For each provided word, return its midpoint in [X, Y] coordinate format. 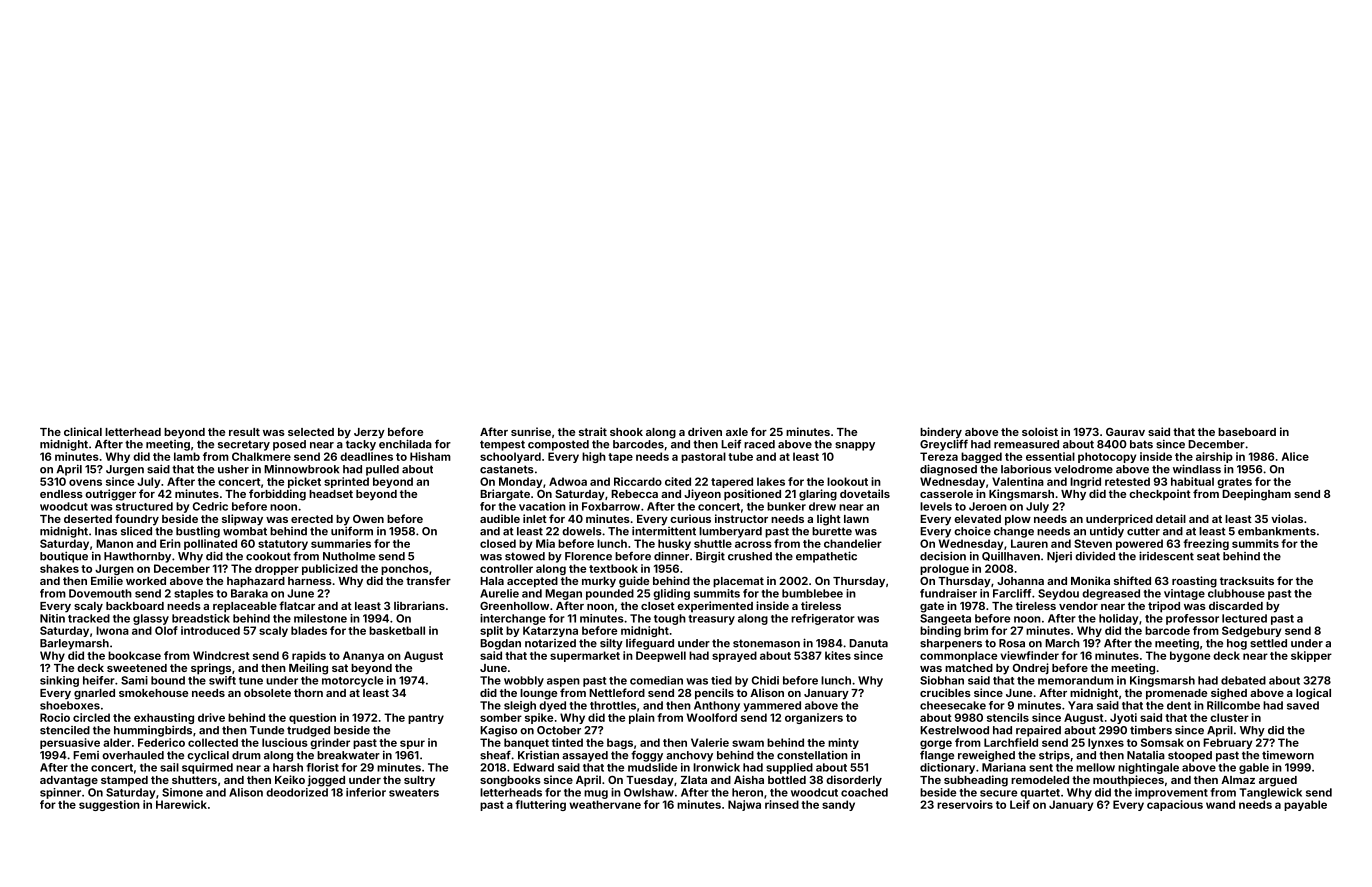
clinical [83, 431]
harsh [288, 767]
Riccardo [638, 481]
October [559, 730]
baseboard [1247, 432]
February [1227, 743]
